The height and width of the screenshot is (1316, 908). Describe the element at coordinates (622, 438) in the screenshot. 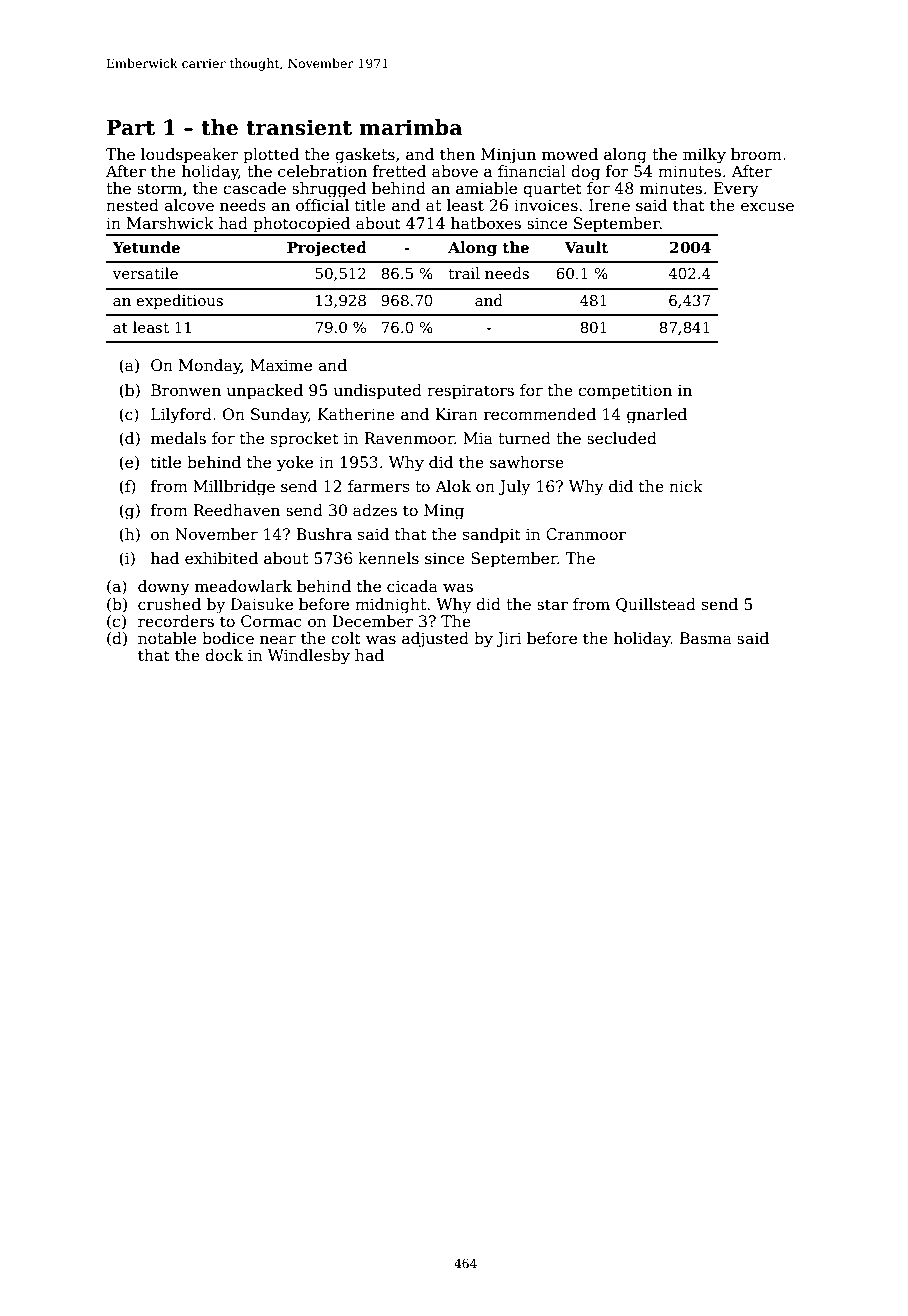

I see `secluded` at that location.
